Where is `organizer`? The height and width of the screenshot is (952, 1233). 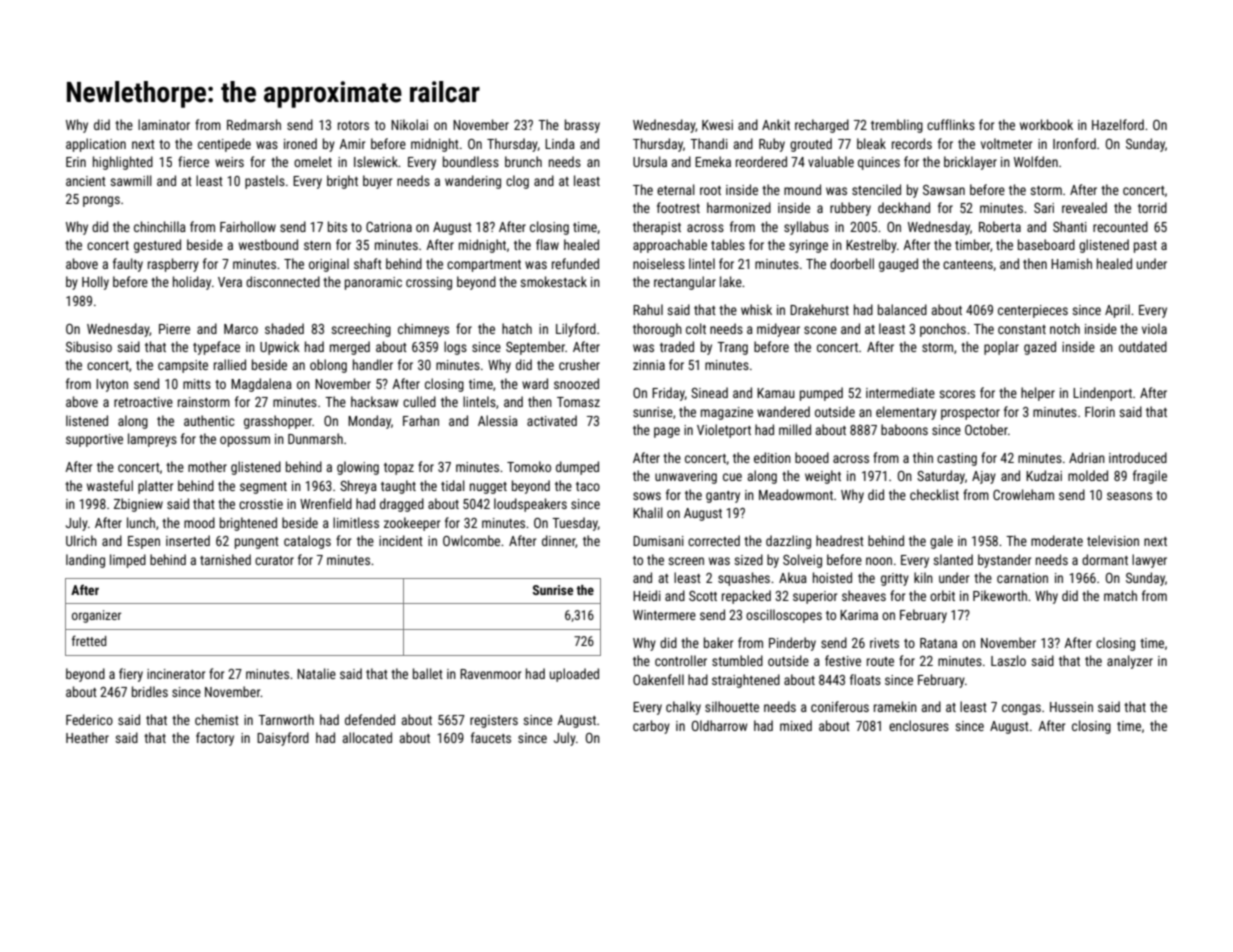 organizer is located at coordinates (96, 616).
